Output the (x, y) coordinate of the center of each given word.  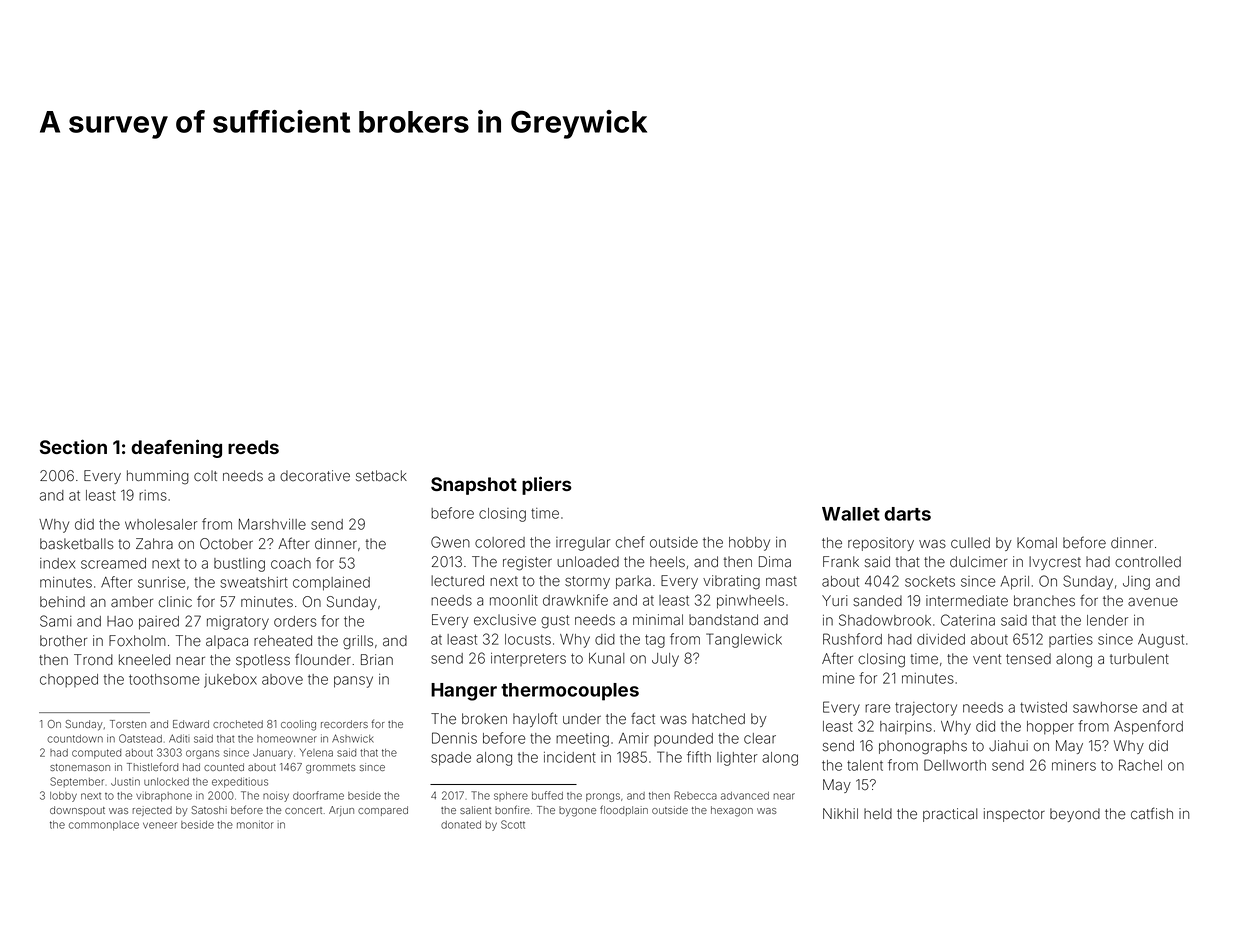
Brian (377, 660)
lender (1107, 620)
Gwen (450, 542)
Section (73, 446)
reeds (253, 447)
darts (907, 514)
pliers (547, 485)
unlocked (166, 782)
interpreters (528, 659)
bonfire (512, 809)
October (226, 544)
